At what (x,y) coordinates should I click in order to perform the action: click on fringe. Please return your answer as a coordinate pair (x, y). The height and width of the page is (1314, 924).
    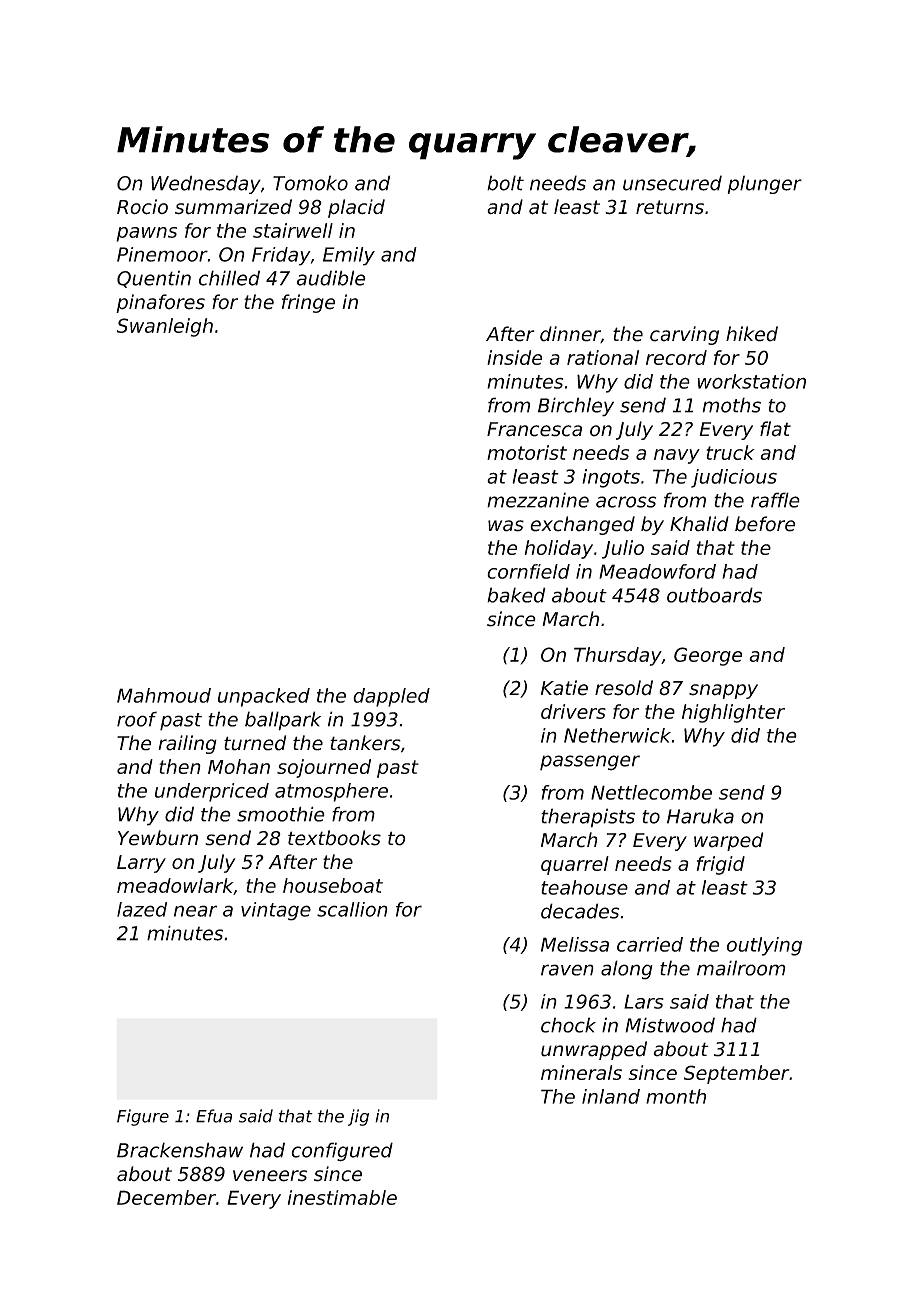
    Looking at the image, I should click on (308, 303).
